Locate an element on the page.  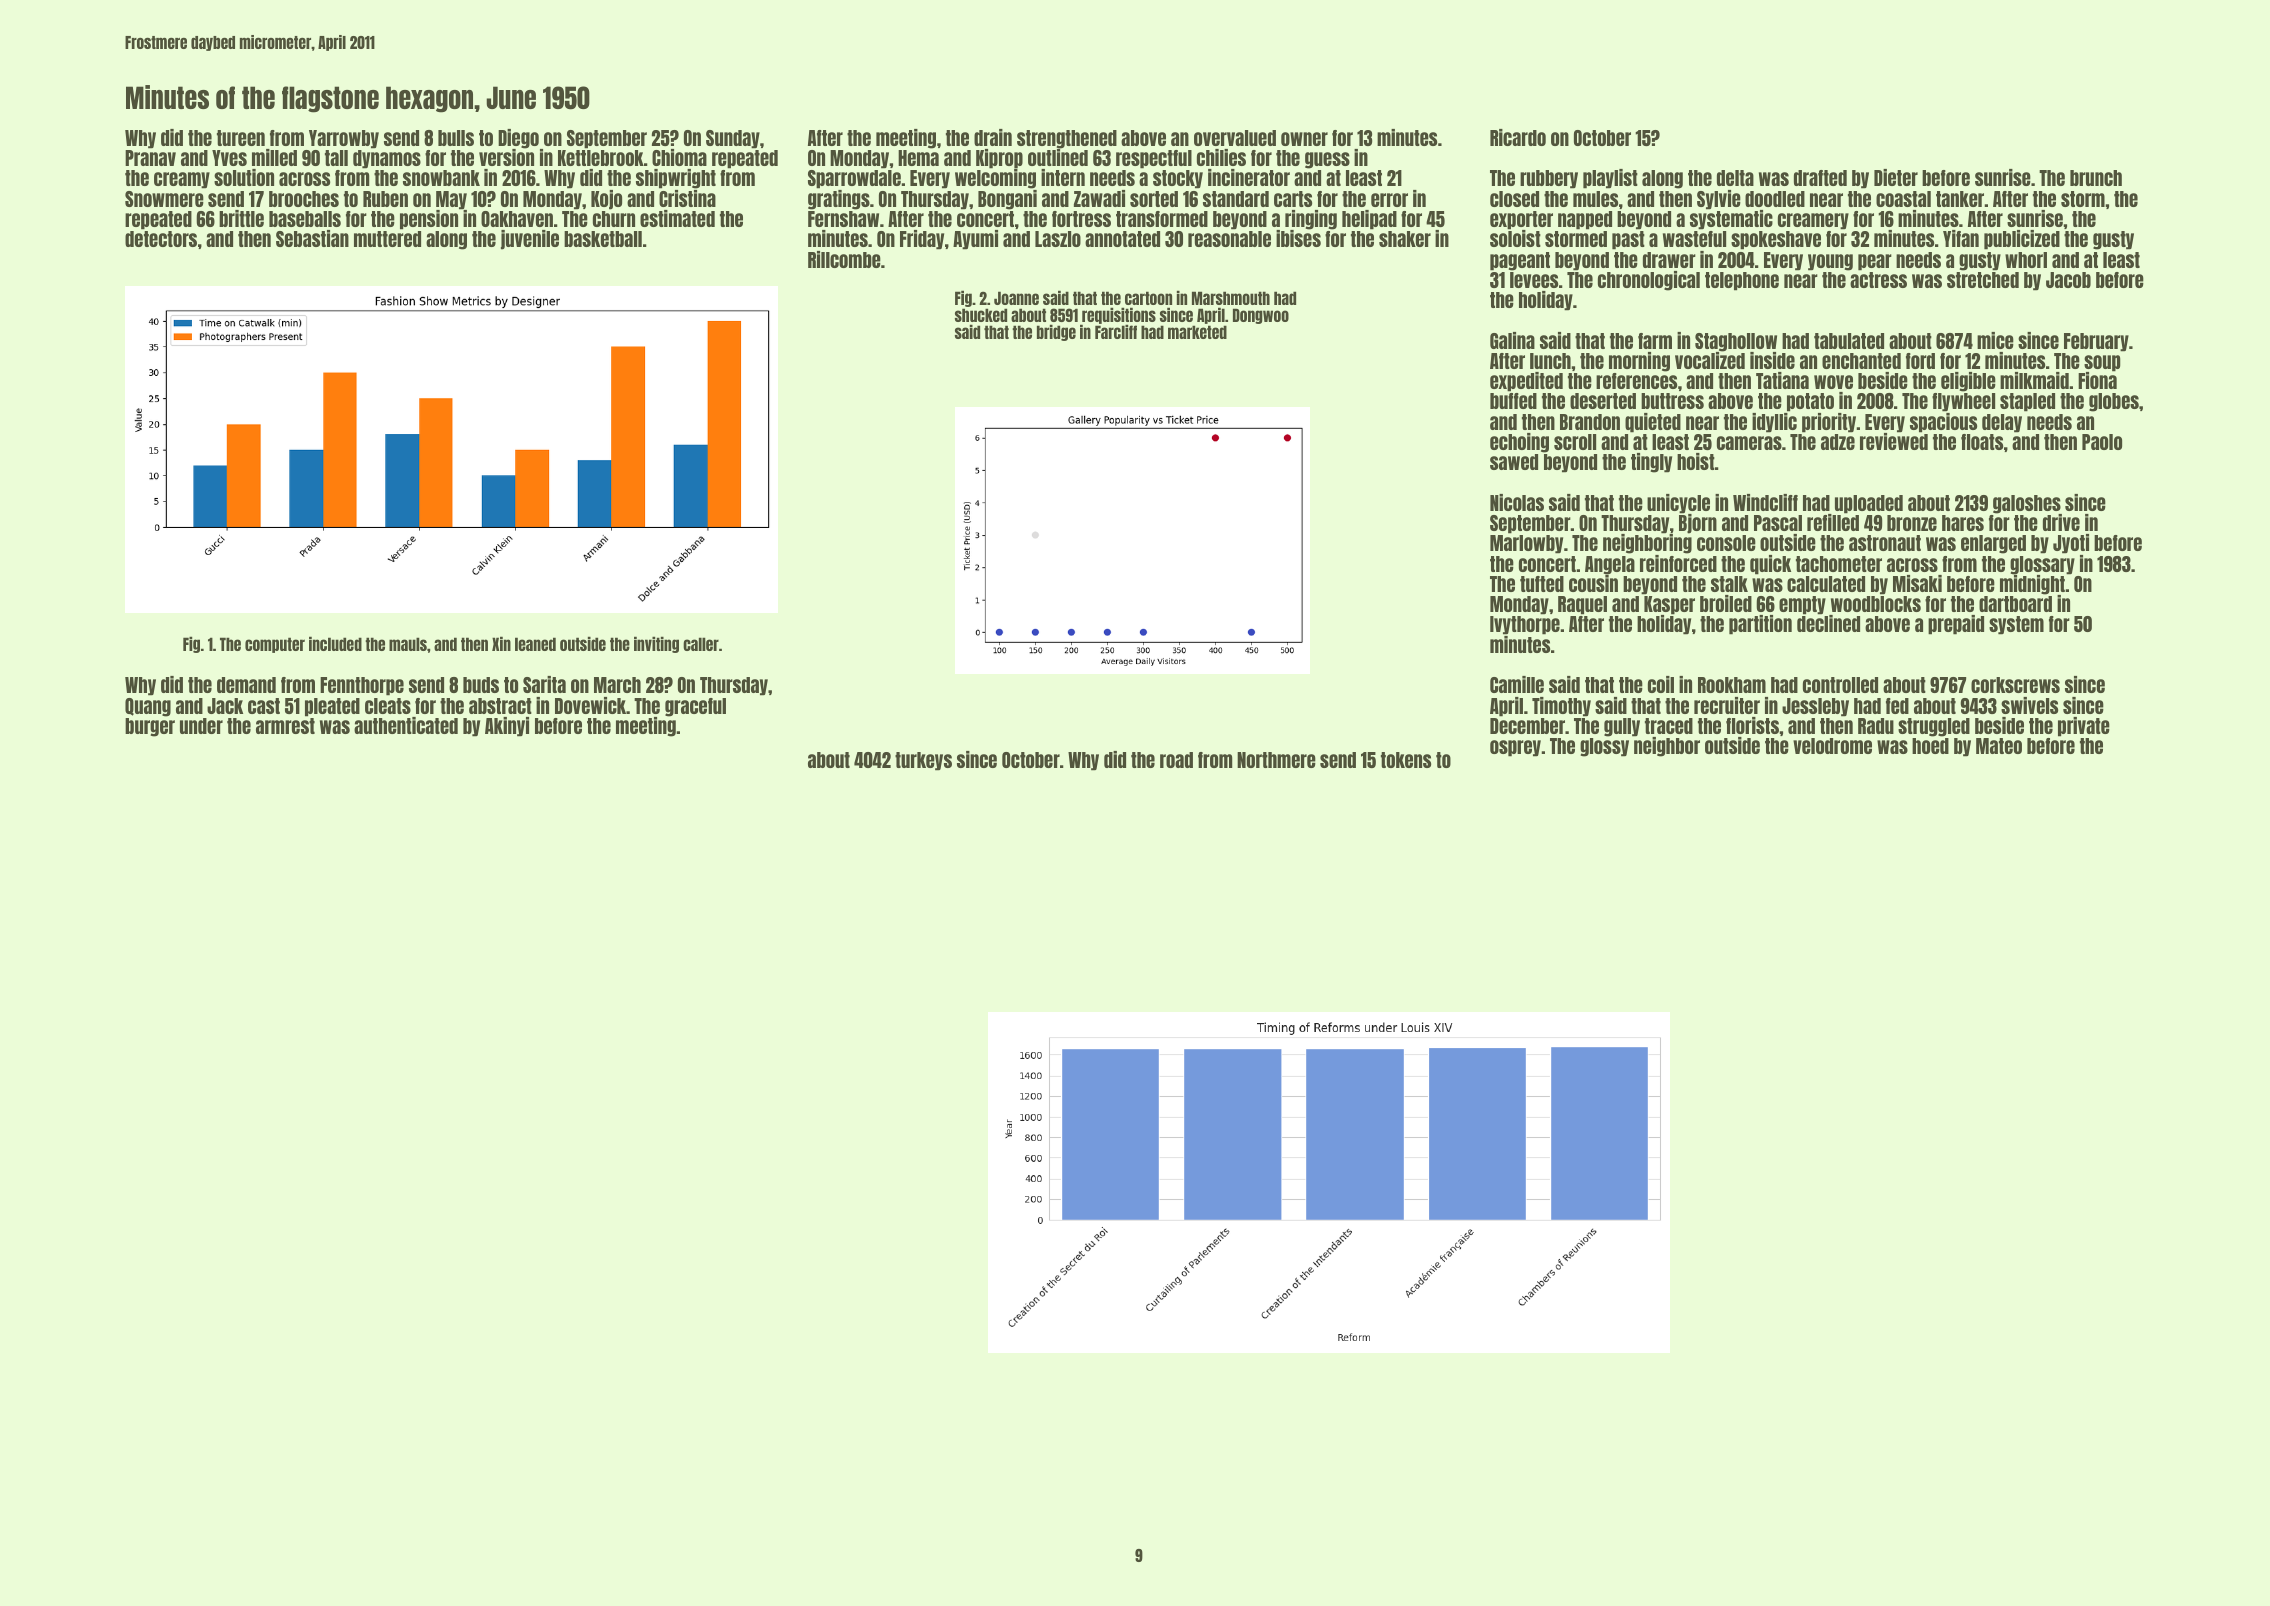
dynamos is located at coordinates (387, 159).
